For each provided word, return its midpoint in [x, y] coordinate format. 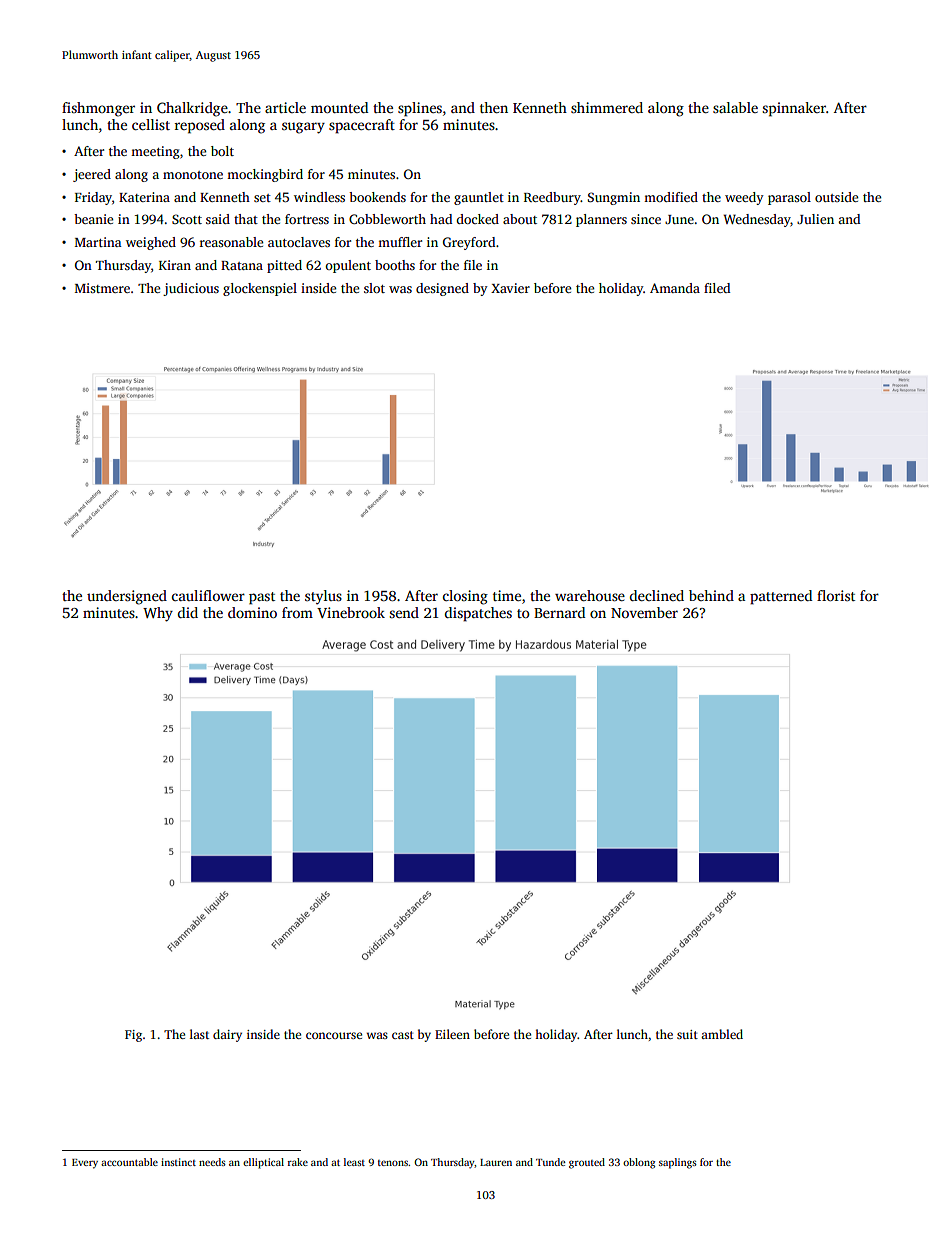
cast [403, 1035]
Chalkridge [192, 109]
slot [374, 288]
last [199, 1034]
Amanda [675, 288]
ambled [722, 1034]
